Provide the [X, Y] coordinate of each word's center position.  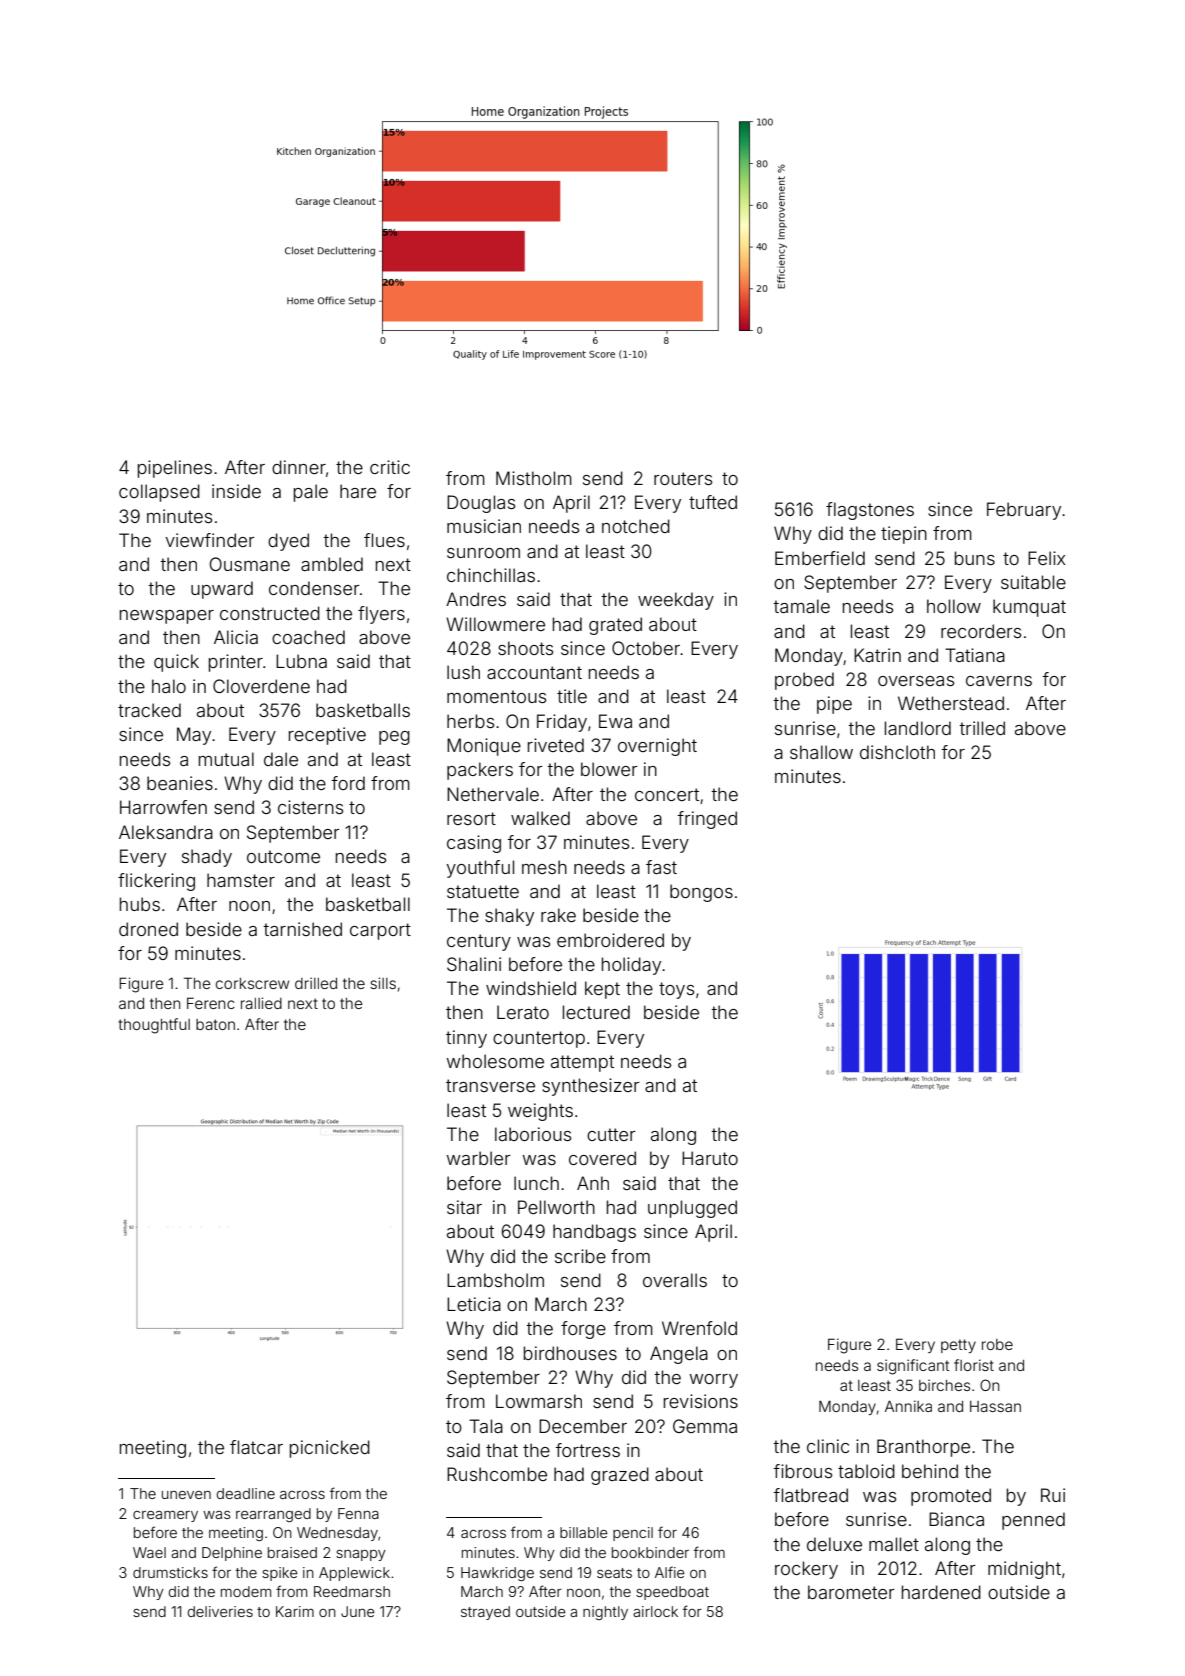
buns [975, 558]
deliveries [220, 1611]
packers [480, 771]
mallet [894, 1544]
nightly [605, 1613]
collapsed [159, 493]
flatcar [256, 1447]
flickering [156, 882]
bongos [701, 893]
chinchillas [491, 575]
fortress [587, 1450]
